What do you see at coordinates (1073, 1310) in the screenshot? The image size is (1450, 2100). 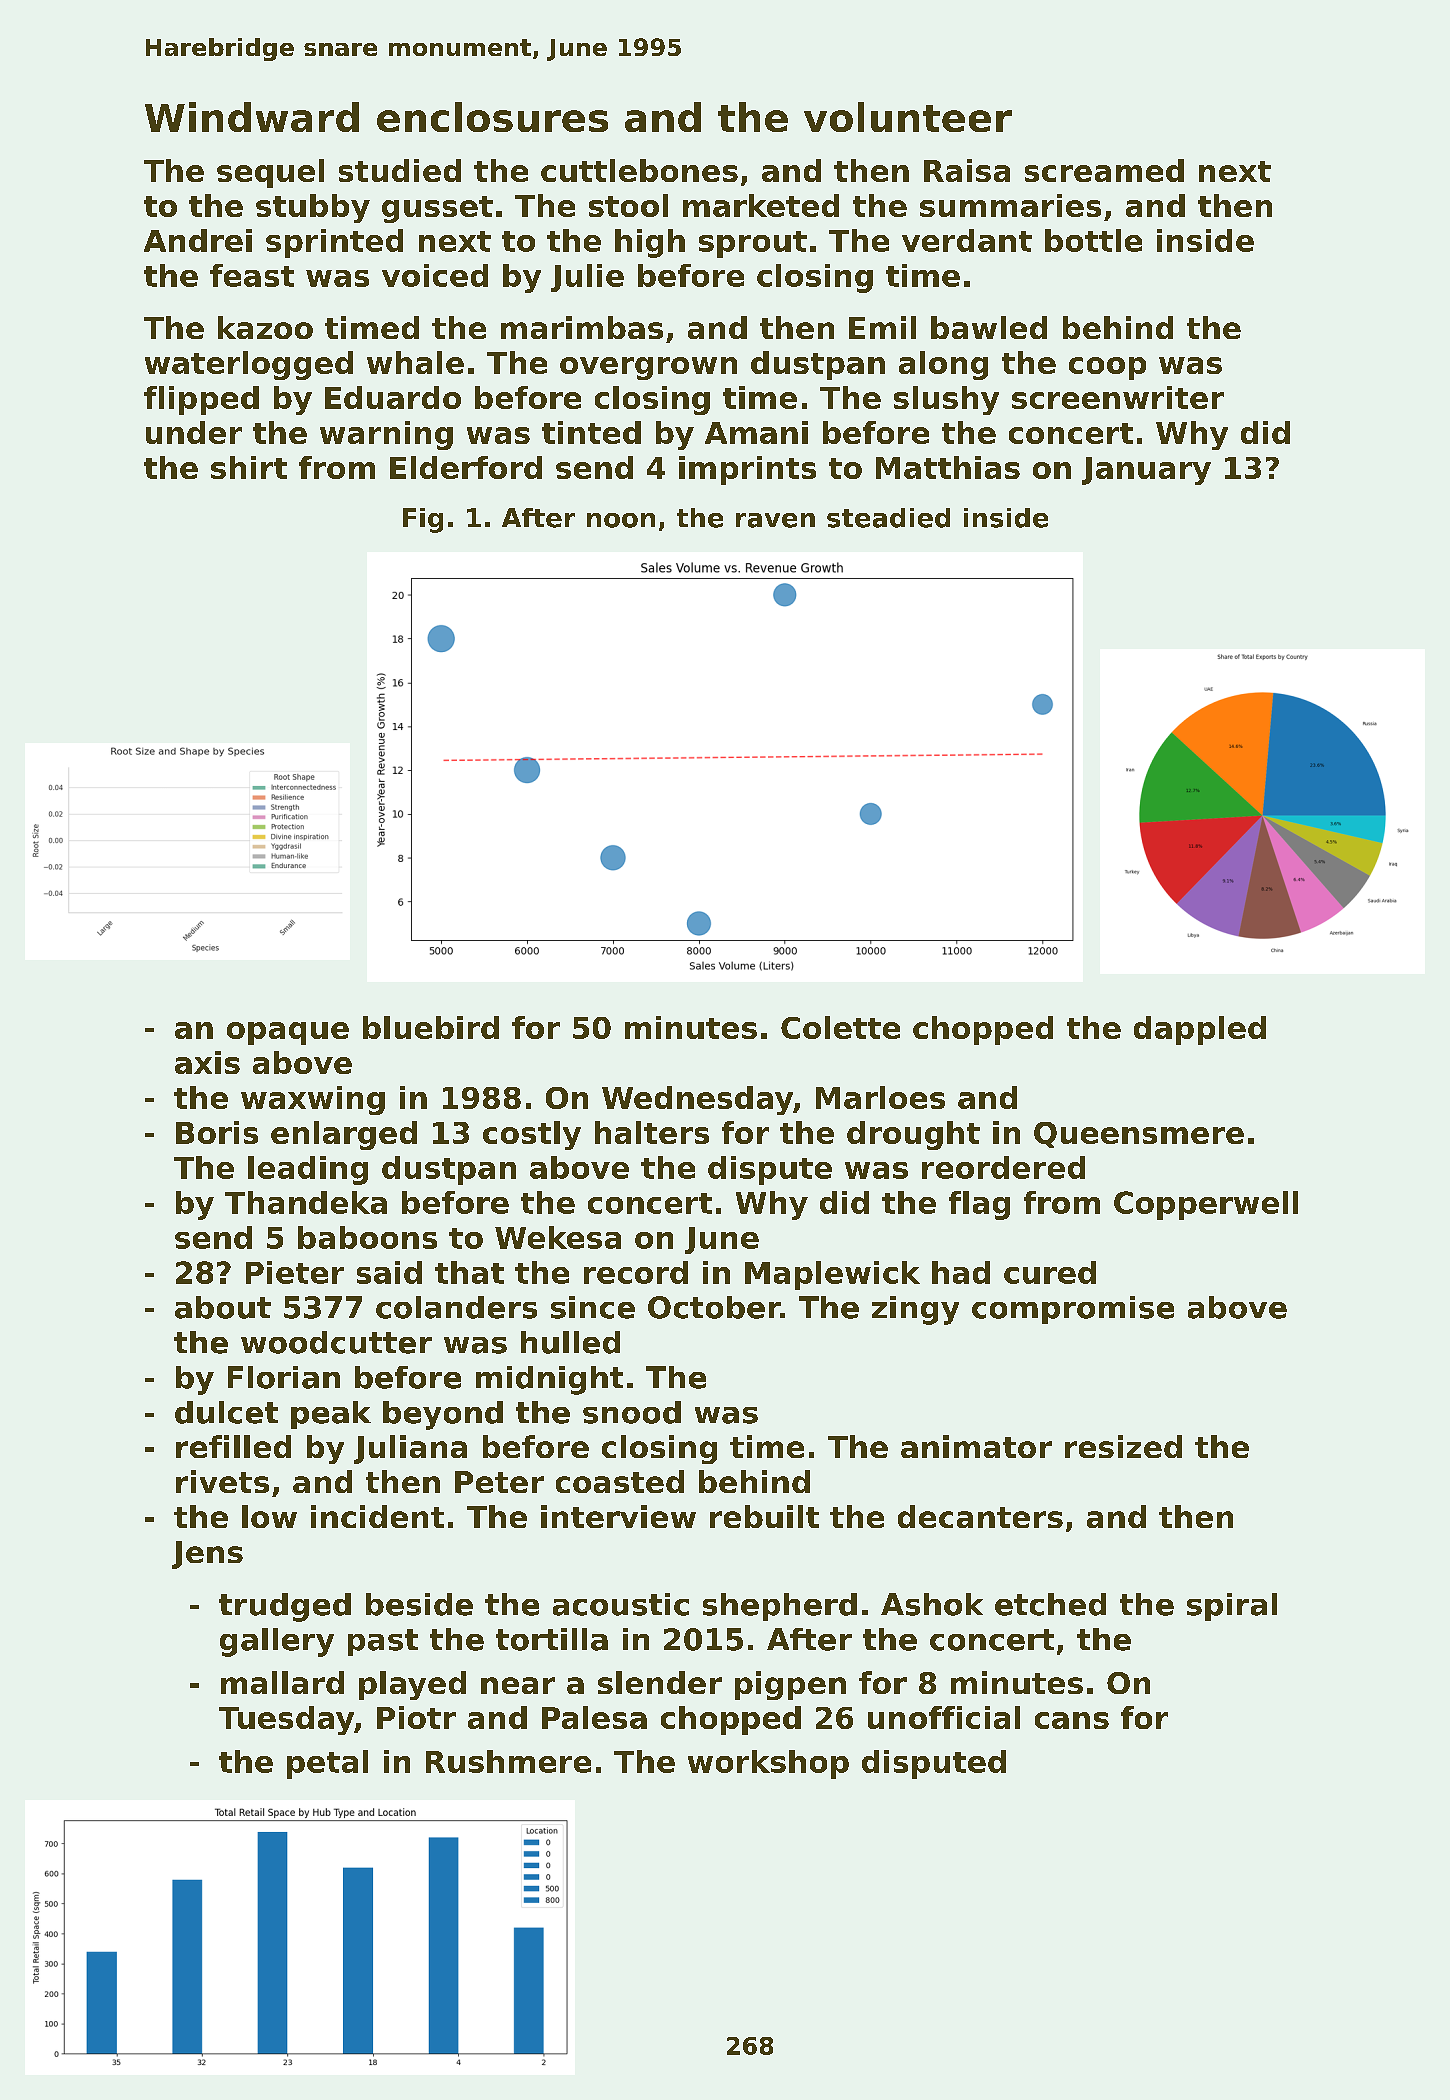 I see `compromise` at bounding box center [1073, 1310].
